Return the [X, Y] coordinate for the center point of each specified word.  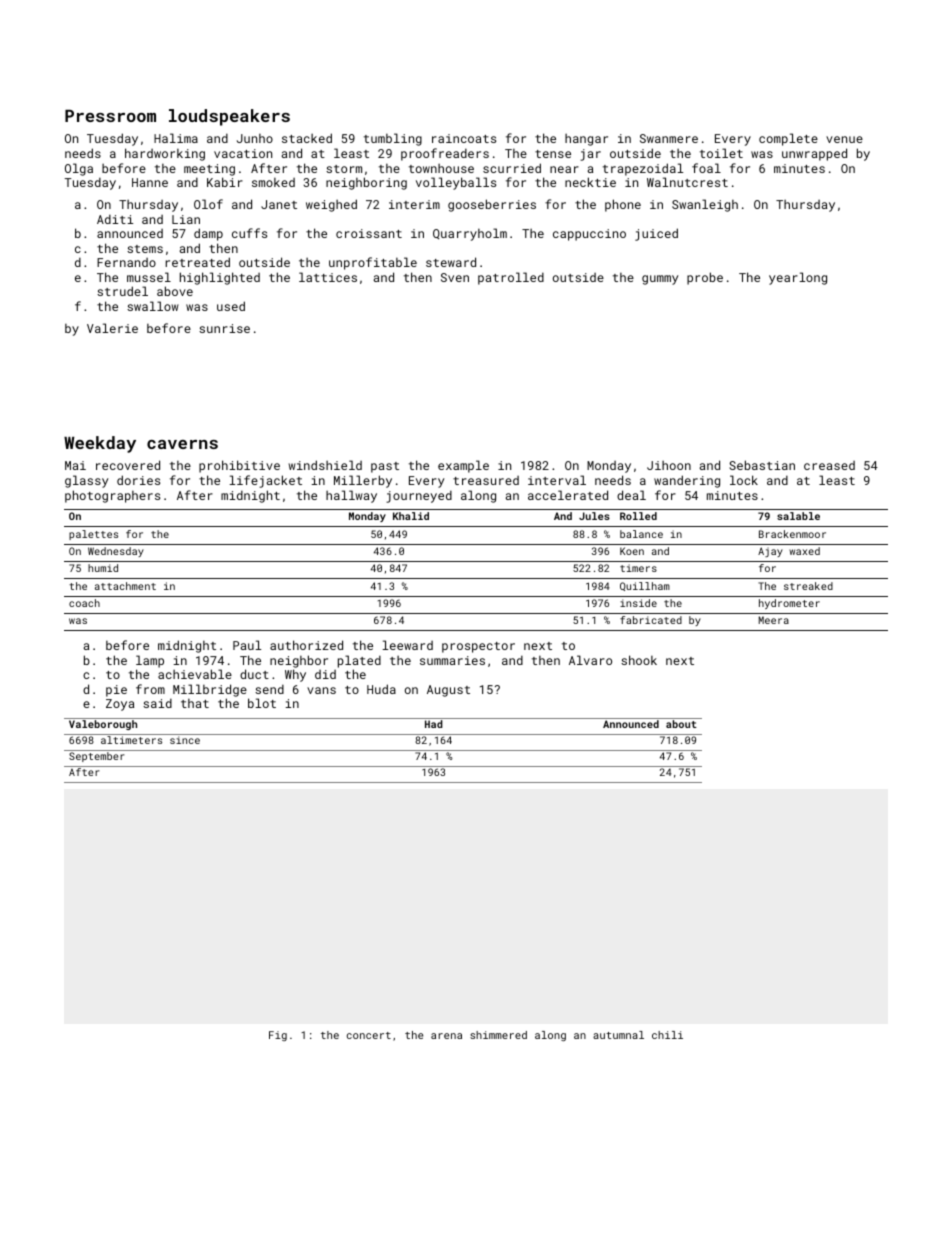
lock [744, 480]
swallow [153, 306]
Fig [278, 1036]
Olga [79, 169]
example [463, 466]
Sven [455, 277]
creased [829, 465]
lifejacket [265, 481]
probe [705, 278]
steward [451, 262]
